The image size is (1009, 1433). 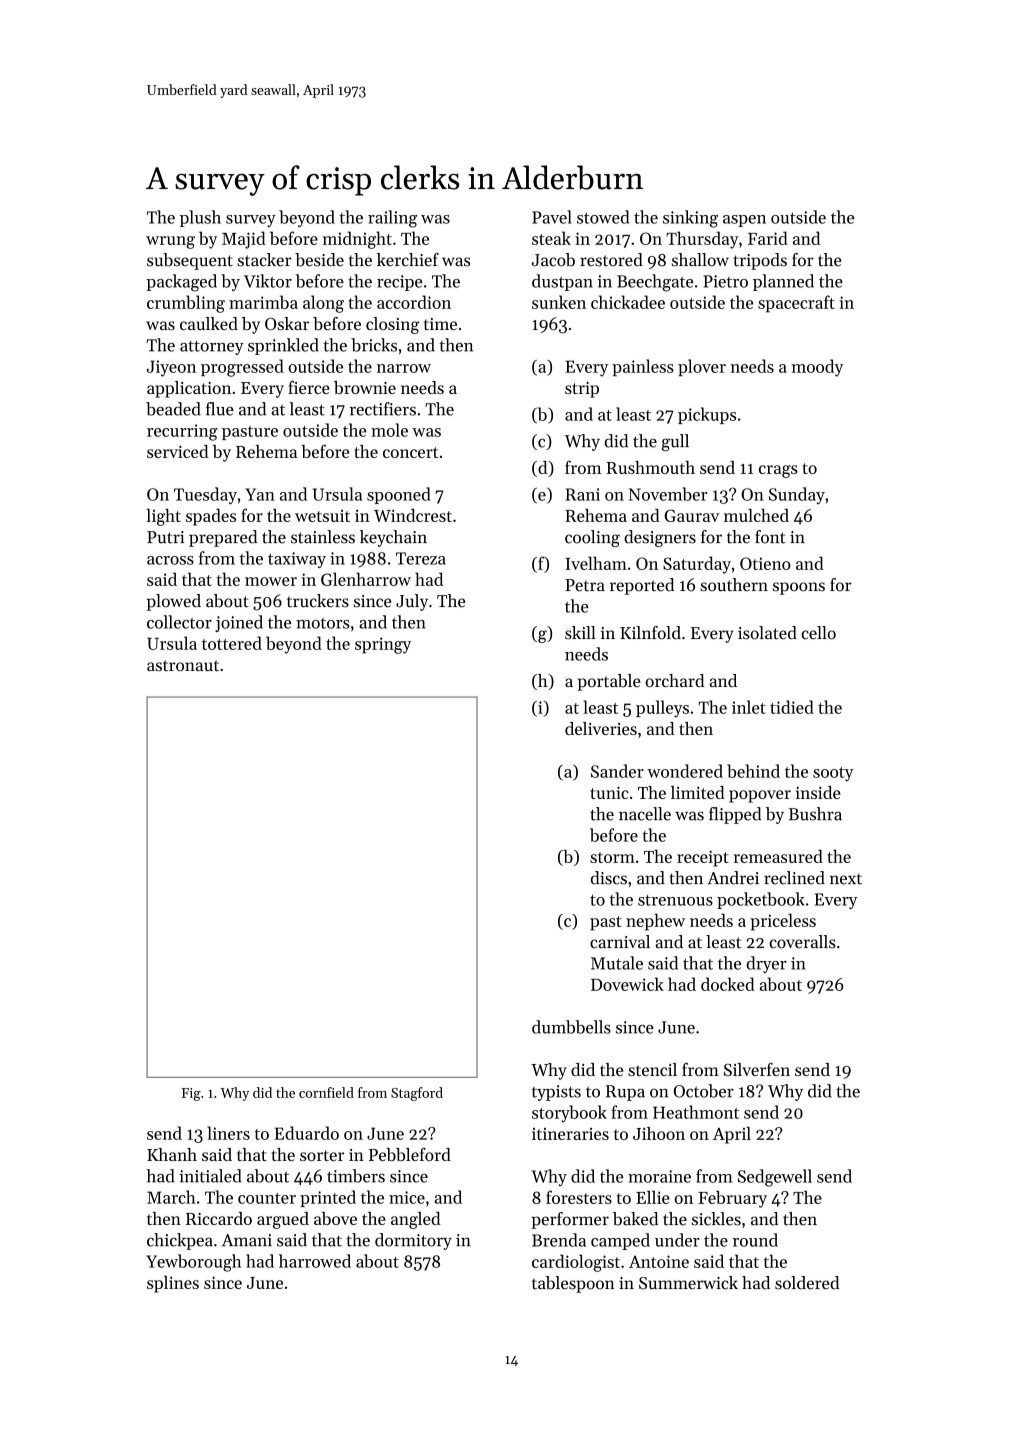 What do you see at coordinates (267, 1198) in the screenshot?
I see `counter` at bounding box center [267, 1198].
